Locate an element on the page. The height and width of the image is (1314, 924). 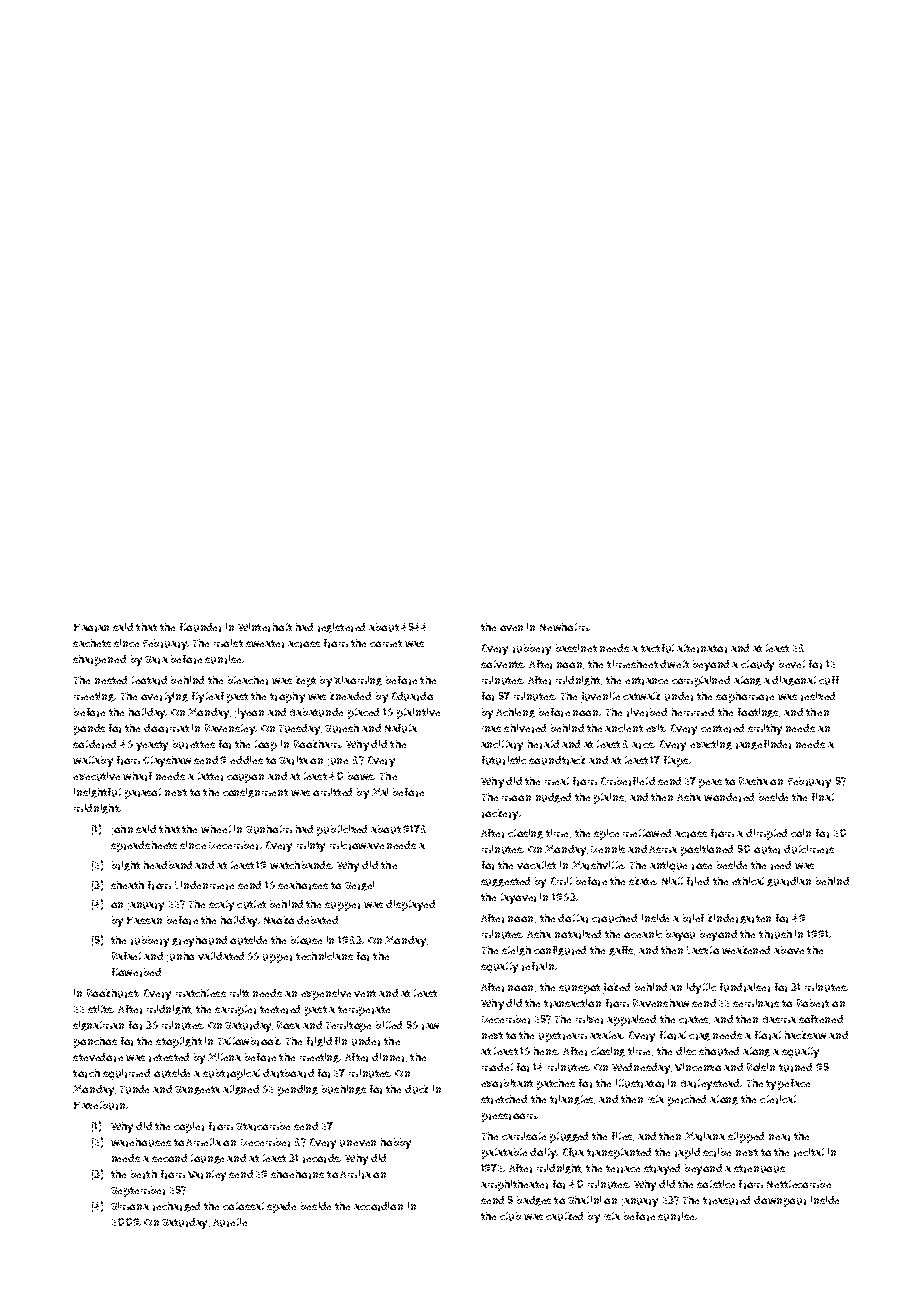
futuristic is located at coordinates (504, 760).
